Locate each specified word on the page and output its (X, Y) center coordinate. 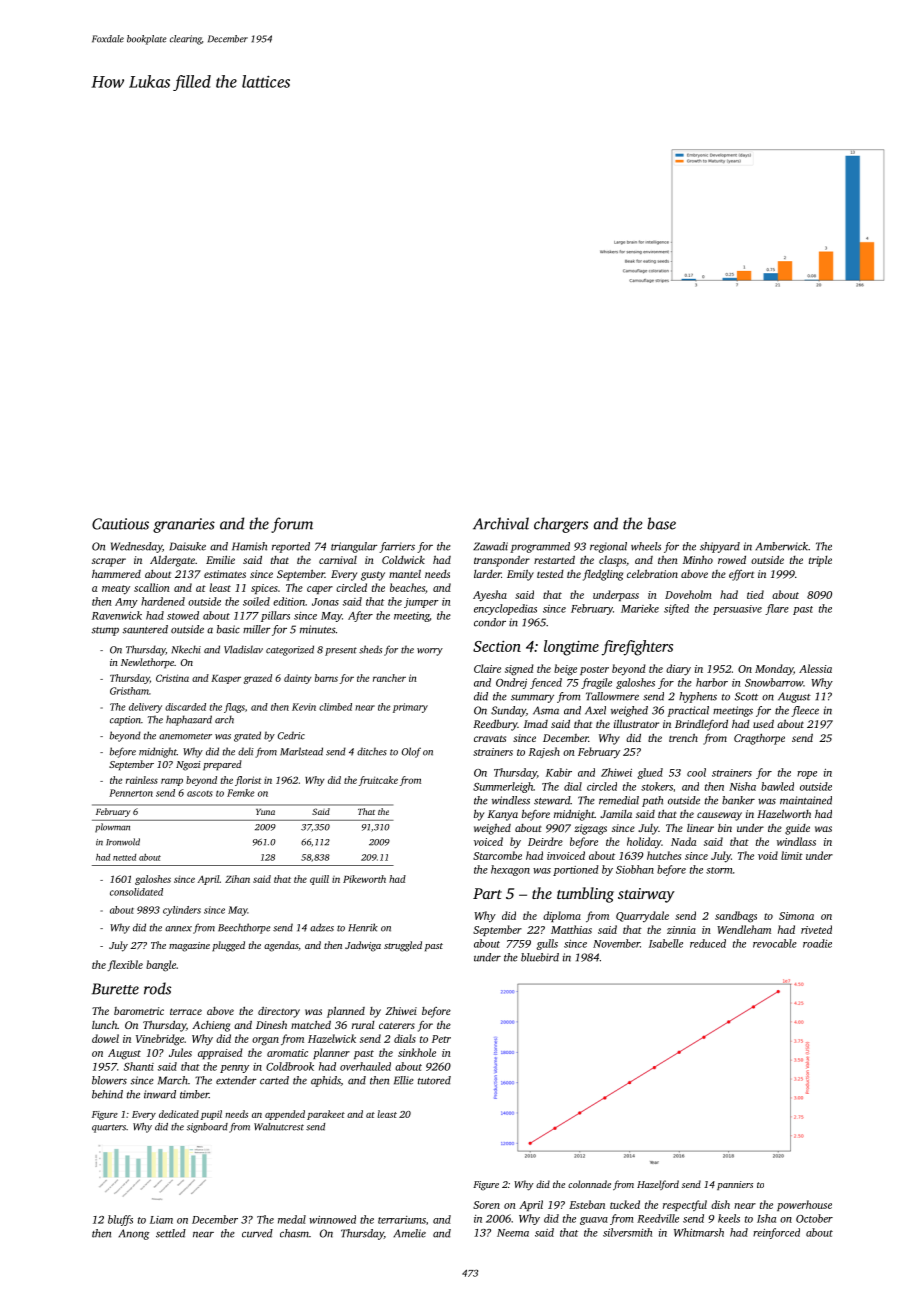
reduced (708, 943)
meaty (116, 590)
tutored (434, 1080)
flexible (125, 965)
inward (160, 1094)
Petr (441, 1039)
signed (519, 670)
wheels (646, 546)
